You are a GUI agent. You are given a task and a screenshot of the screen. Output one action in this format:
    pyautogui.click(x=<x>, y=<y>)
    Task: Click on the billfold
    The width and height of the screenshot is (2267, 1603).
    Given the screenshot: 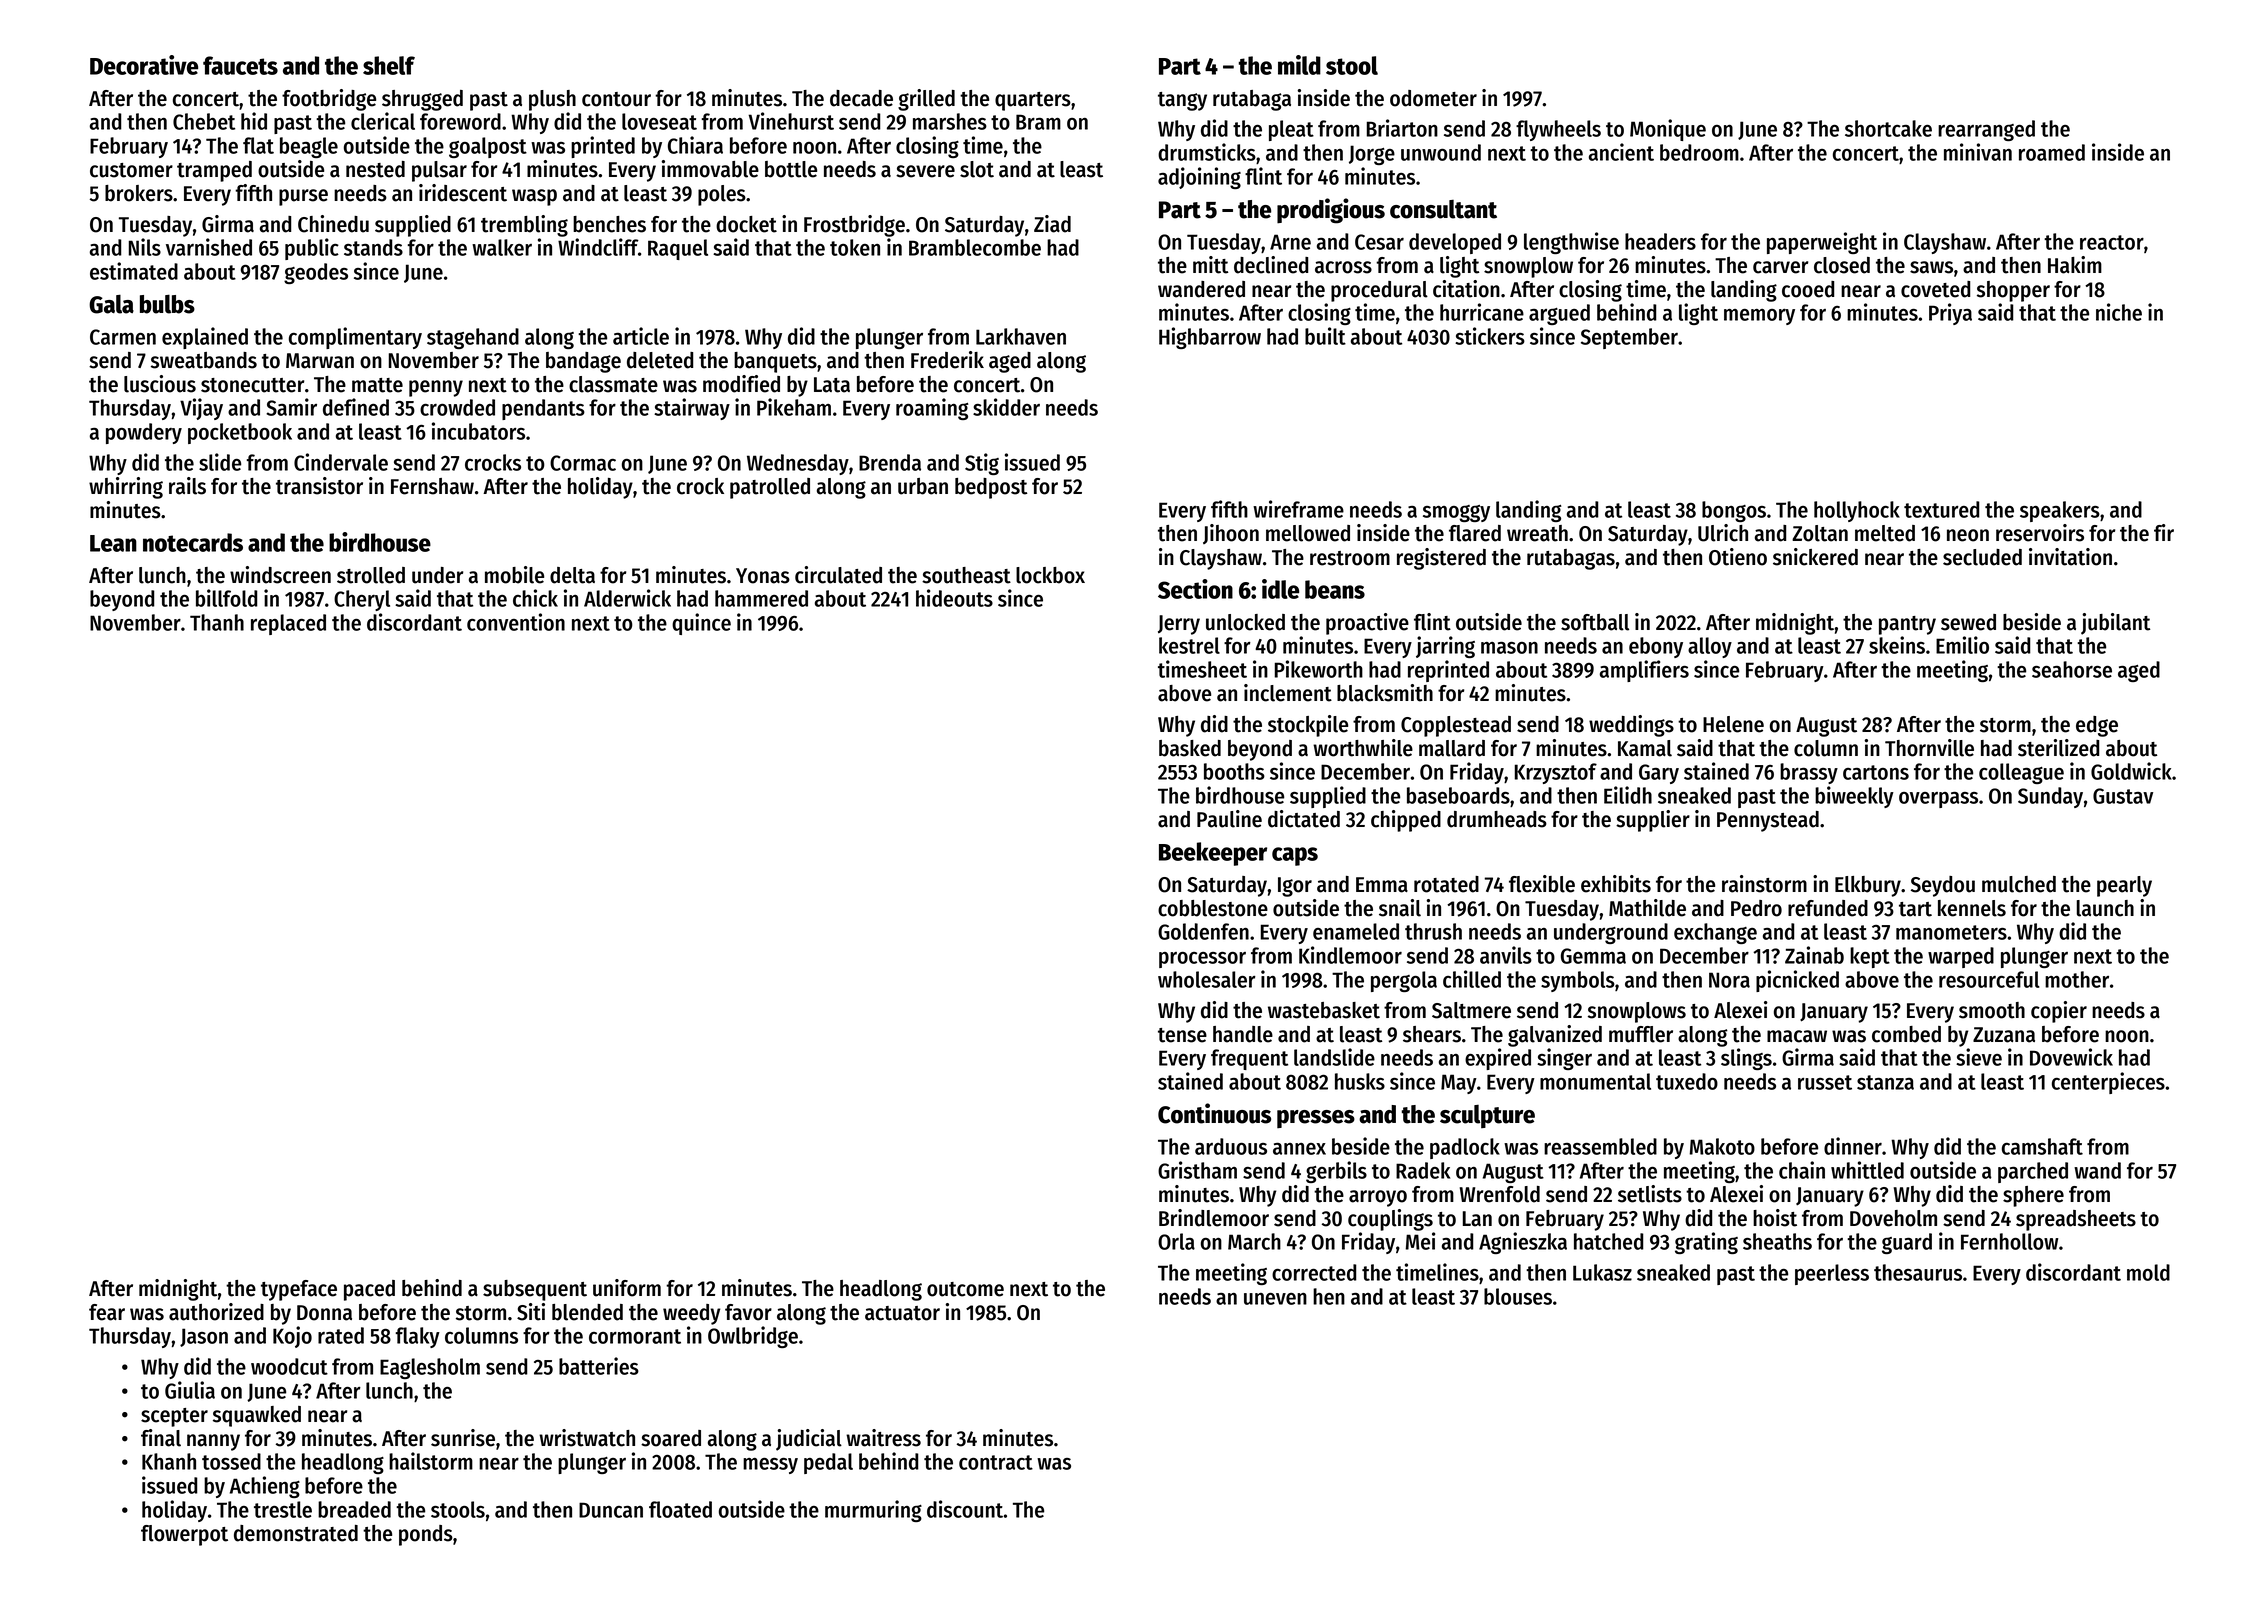 What is the action you would take?
    pyautogui.click(x=227, y=598)
